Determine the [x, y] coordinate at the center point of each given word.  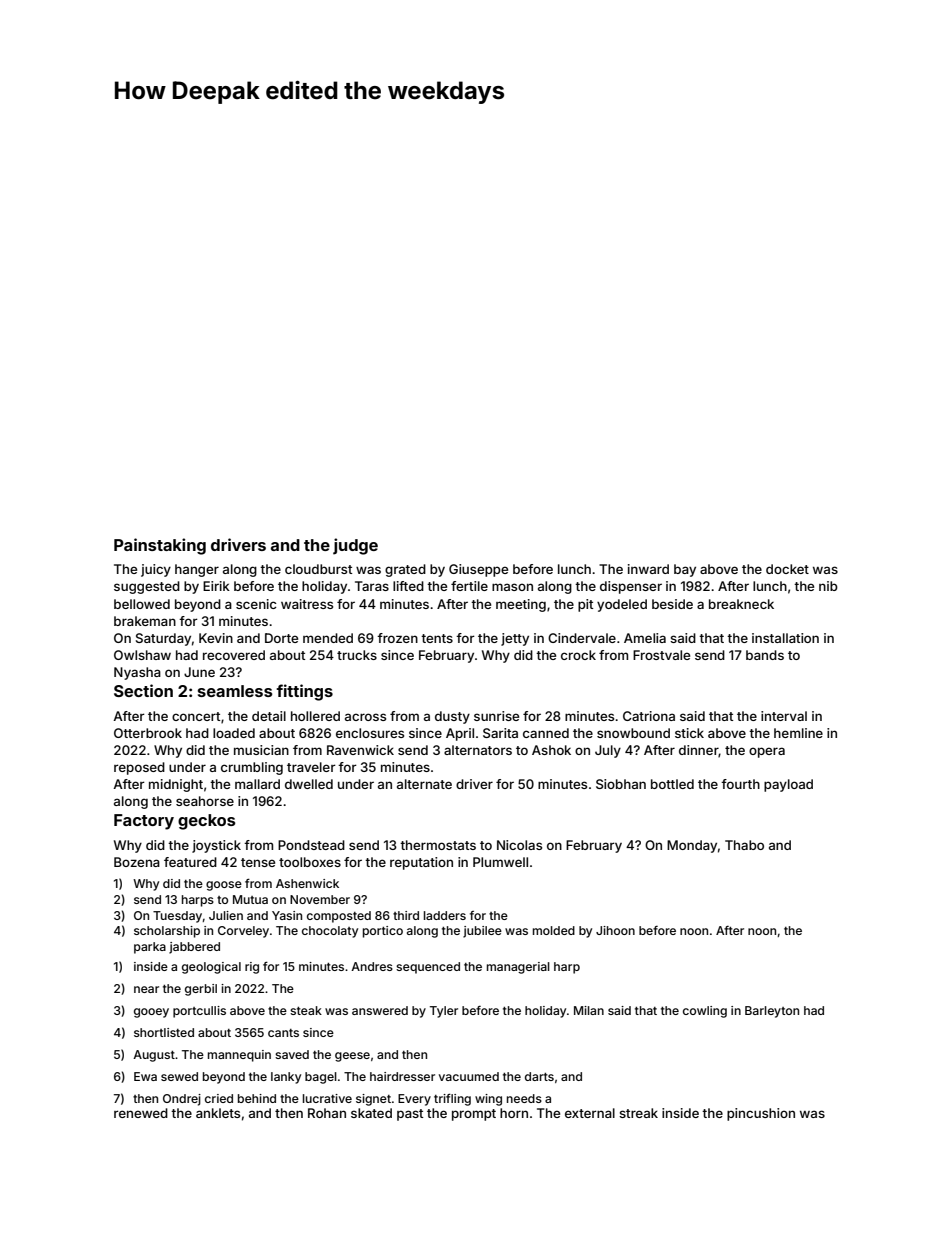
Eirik [216, 586]
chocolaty [330, 932]
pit [585, 605]
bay [685, 570]
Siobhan [621, 784]
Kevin [216, 638]
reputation [421, 863]
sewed [179, 1076]
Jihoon [615, 930]
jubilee [482, 932]
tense [258, 862]
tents [437, 638]
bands [765, 655]
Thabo [744, 845]
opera [767, 752]
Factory [144, 822]
